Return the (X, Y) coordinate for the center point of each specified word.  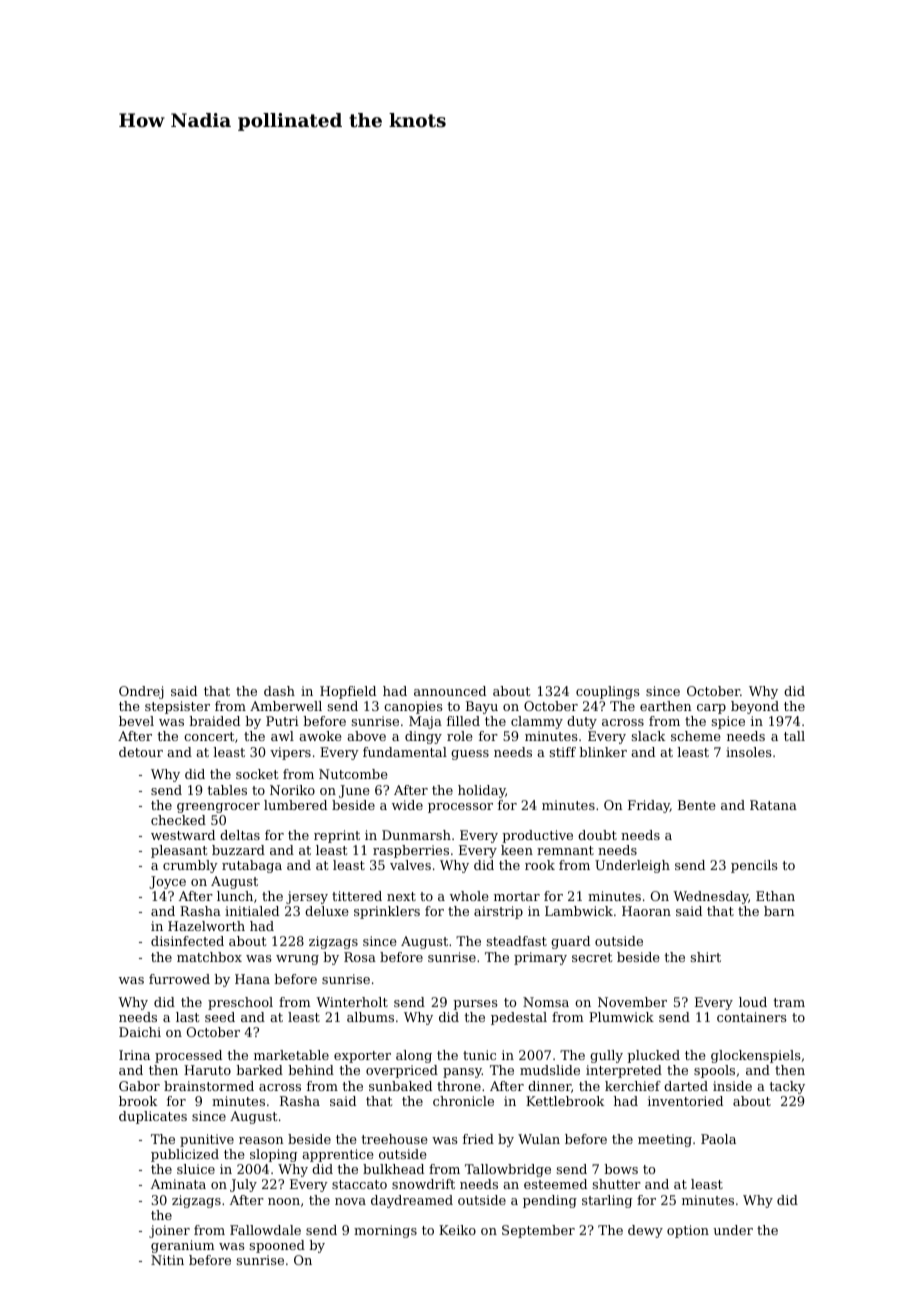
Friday (649, 806)
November (632, 1002)
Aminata (178, 1184)
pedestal (519, 1018)
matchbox (209, 957)
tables (227, 790)
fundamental (405, 752)
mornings (385, 1231)
